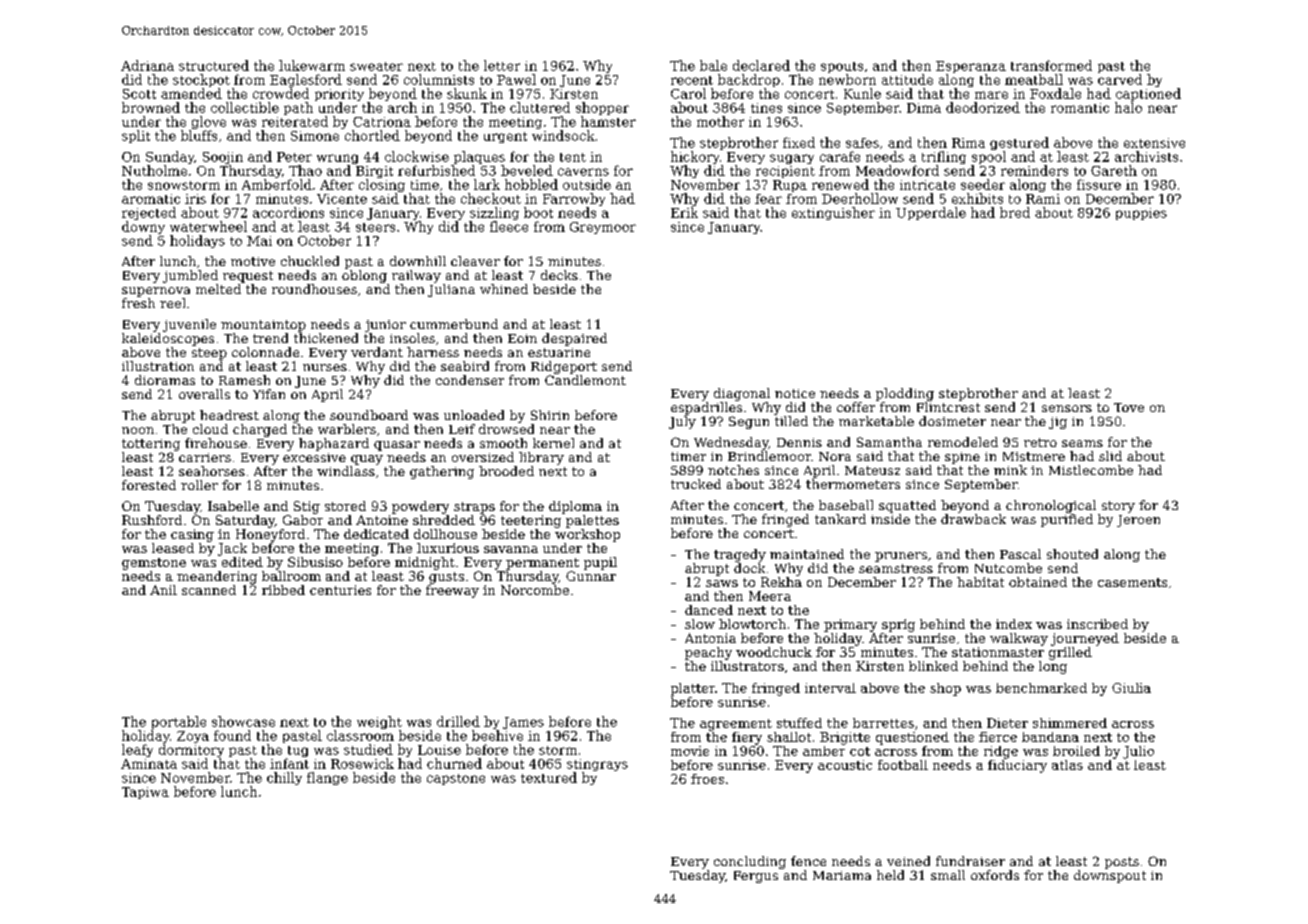 The image size is (1308, 924). Describe the element at coordinates (1122, 863) in the document. I see `posts` at that location.
